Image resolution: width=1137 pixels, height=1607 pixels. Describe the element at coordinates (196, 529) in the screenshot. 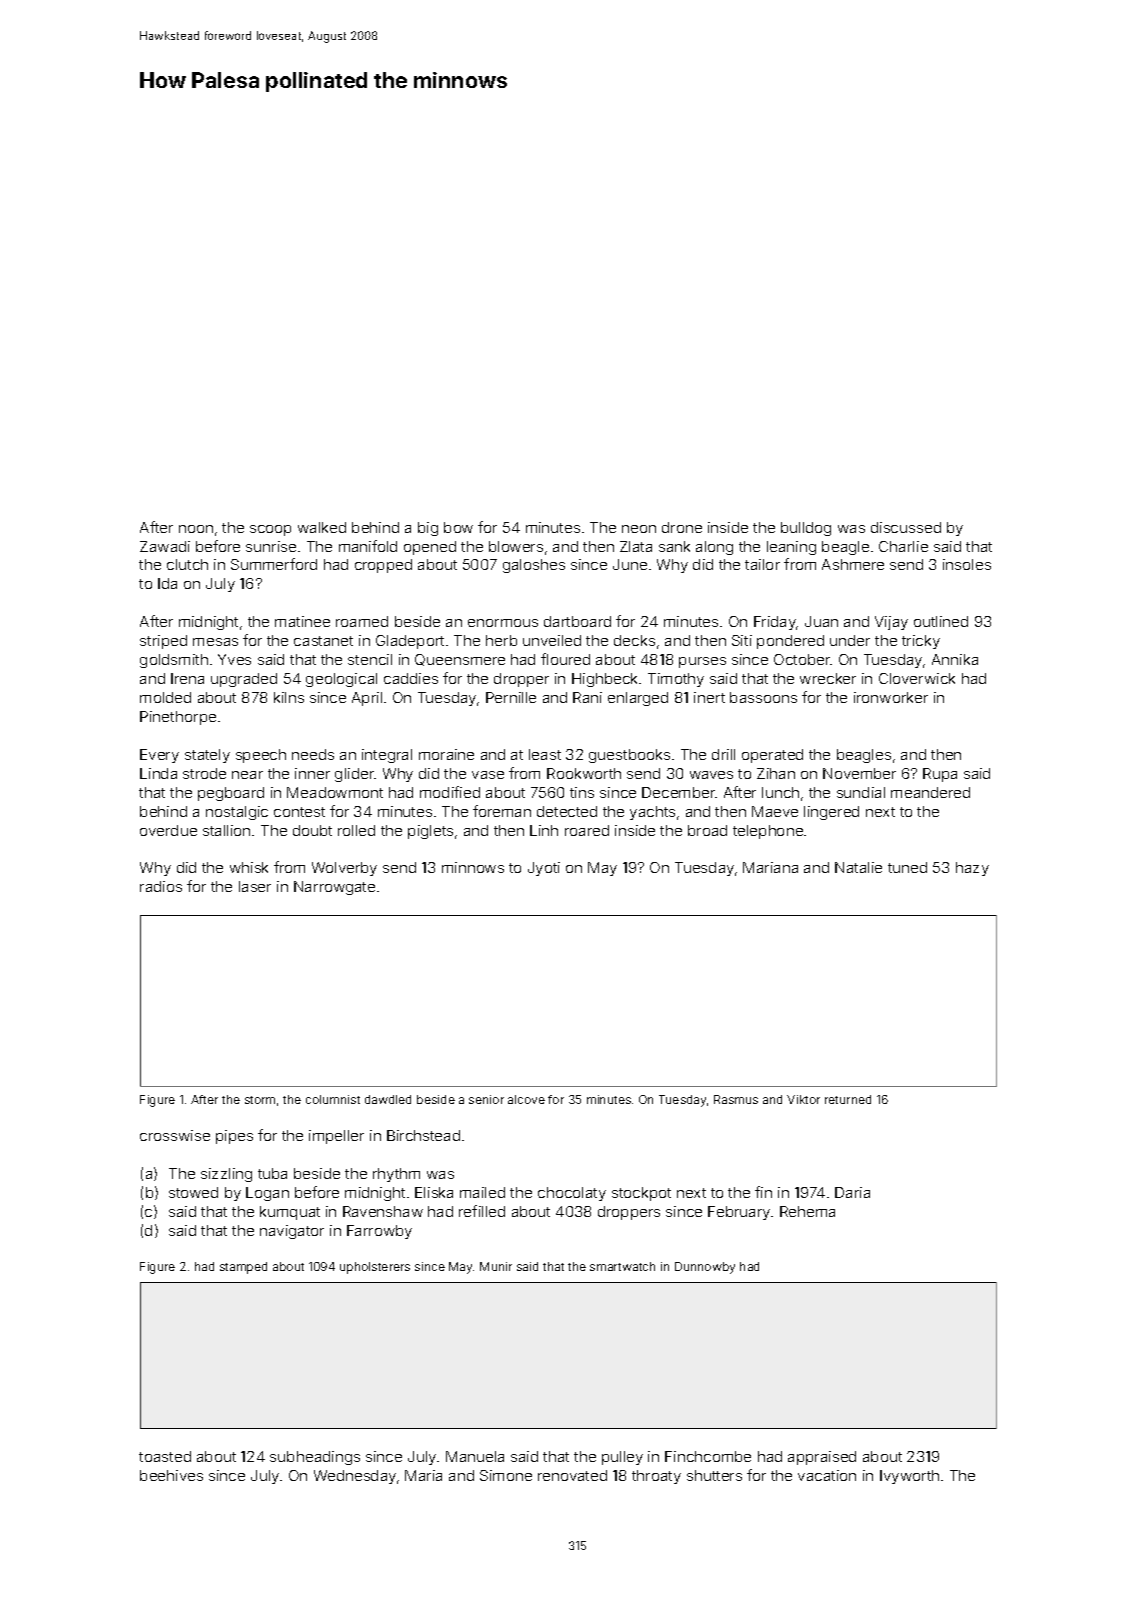

I see `noon` at that location.
